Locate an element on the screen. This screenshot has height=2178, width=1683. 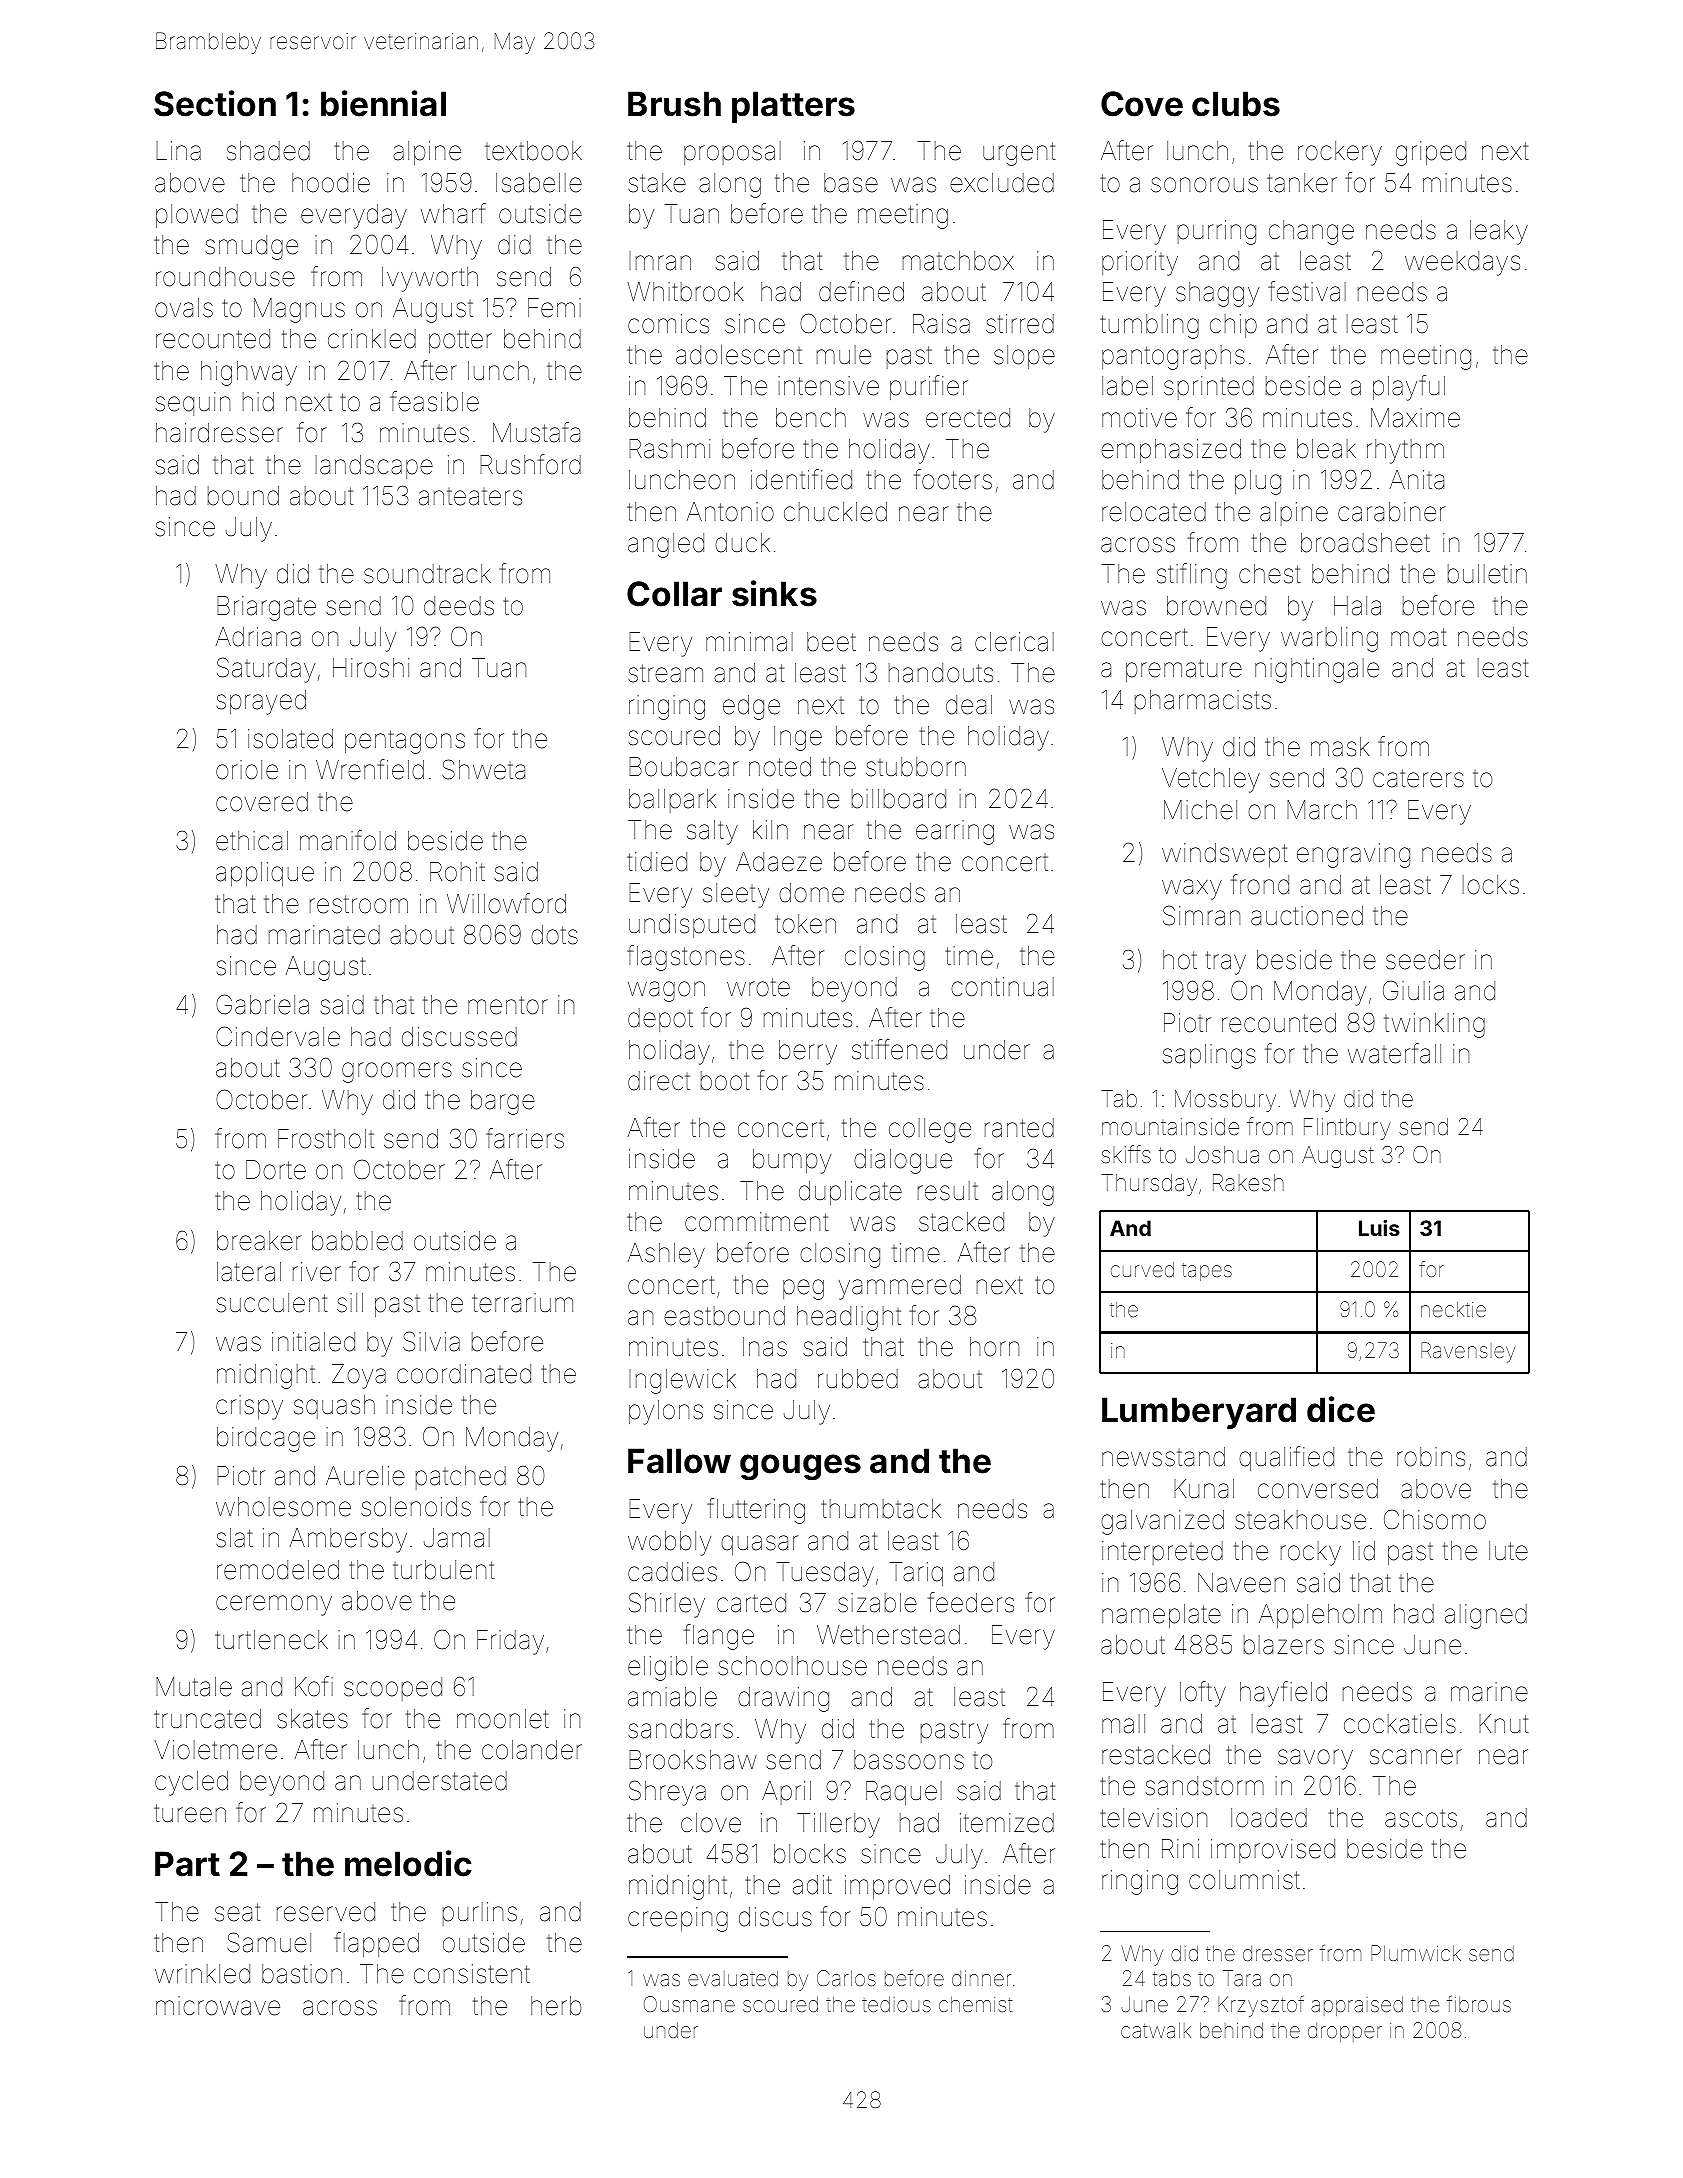
seeder is located at coordinates (1425, 960).
